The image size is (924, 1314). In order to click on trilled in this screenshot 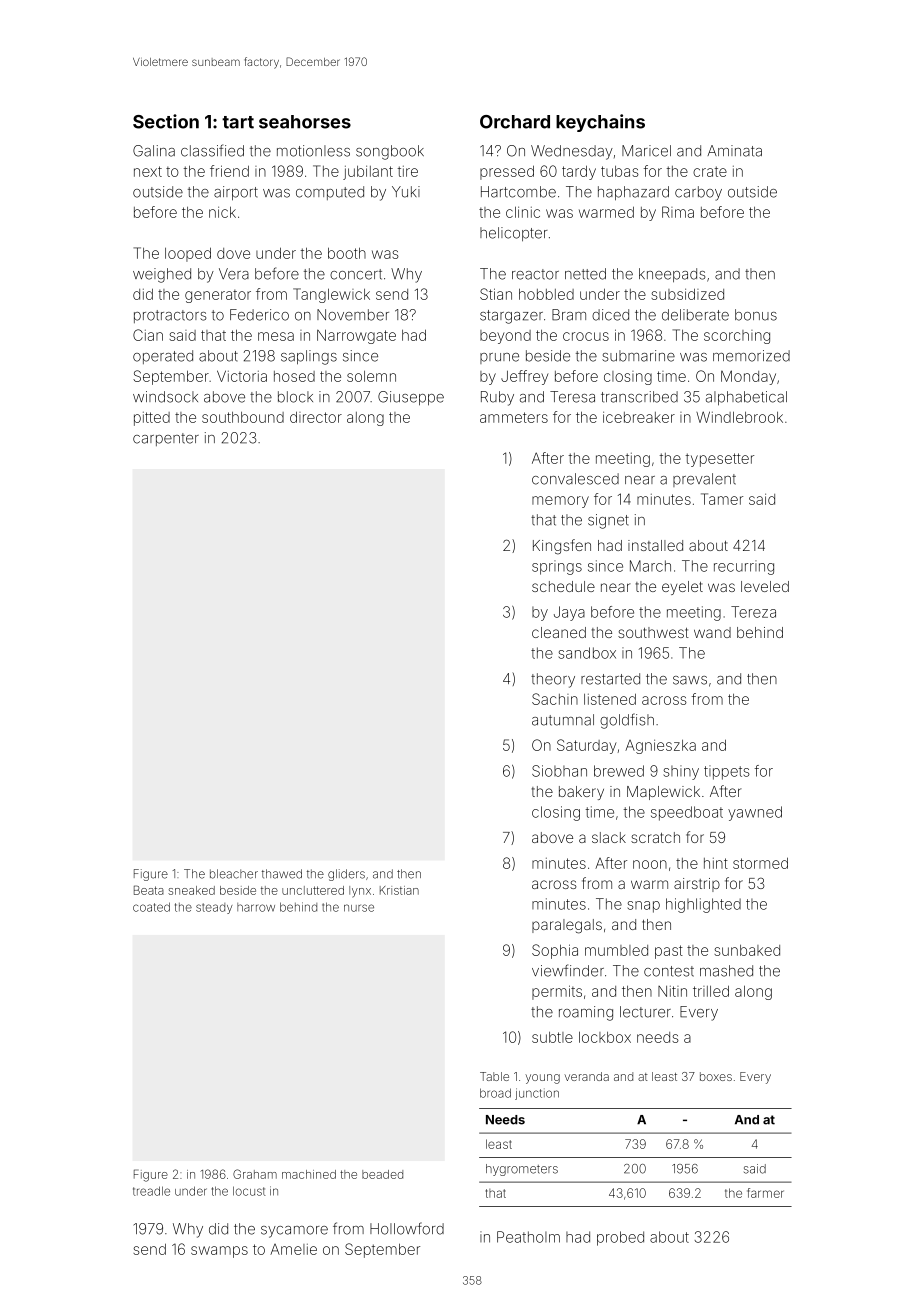, I will do `click(711, 991)`.
